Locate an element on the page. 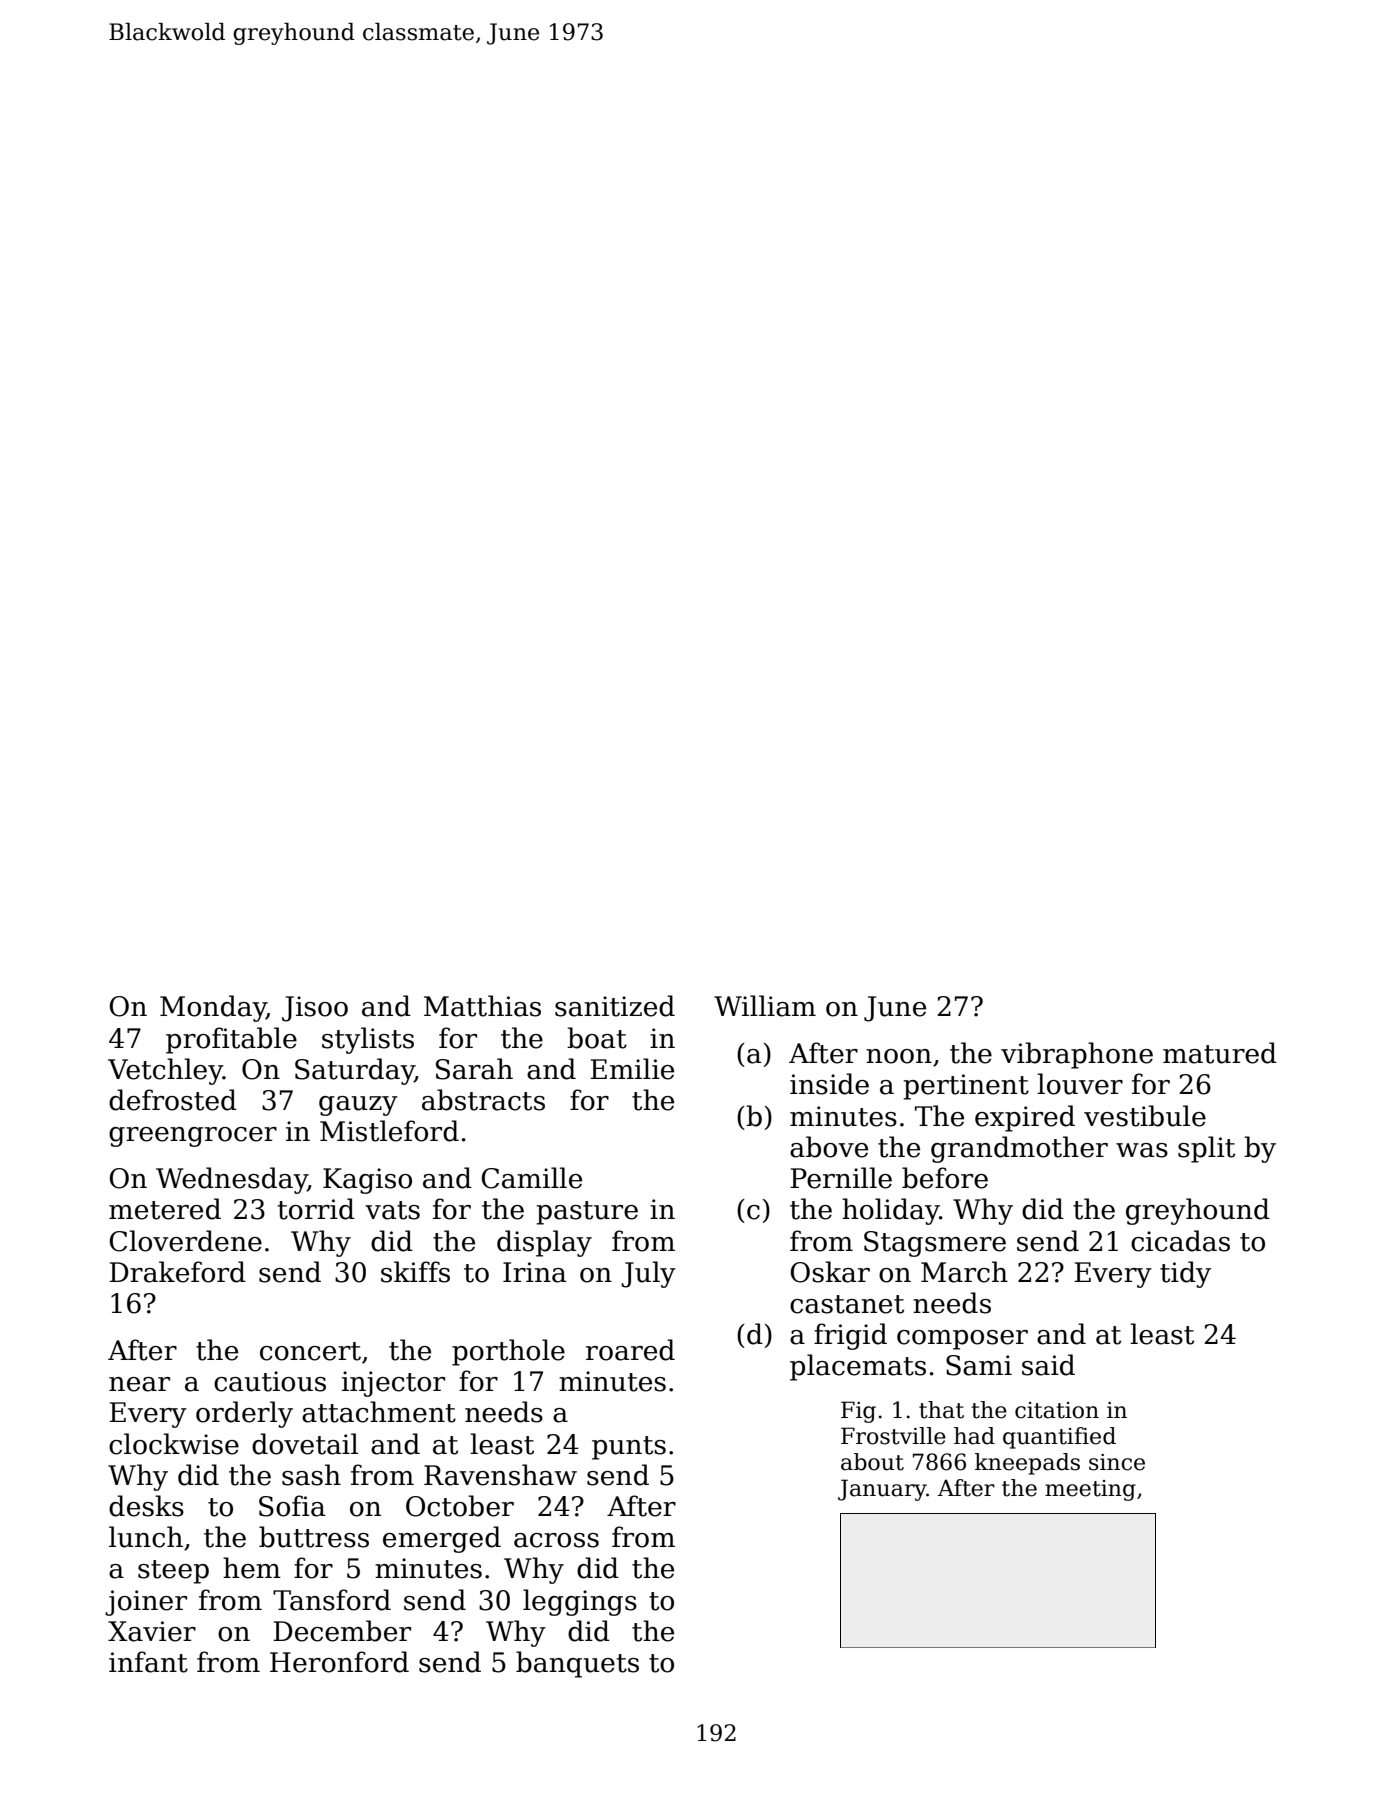 The width and height of the page is (1390, 1799). Vetchley is located at coordinates (165, 1071).
